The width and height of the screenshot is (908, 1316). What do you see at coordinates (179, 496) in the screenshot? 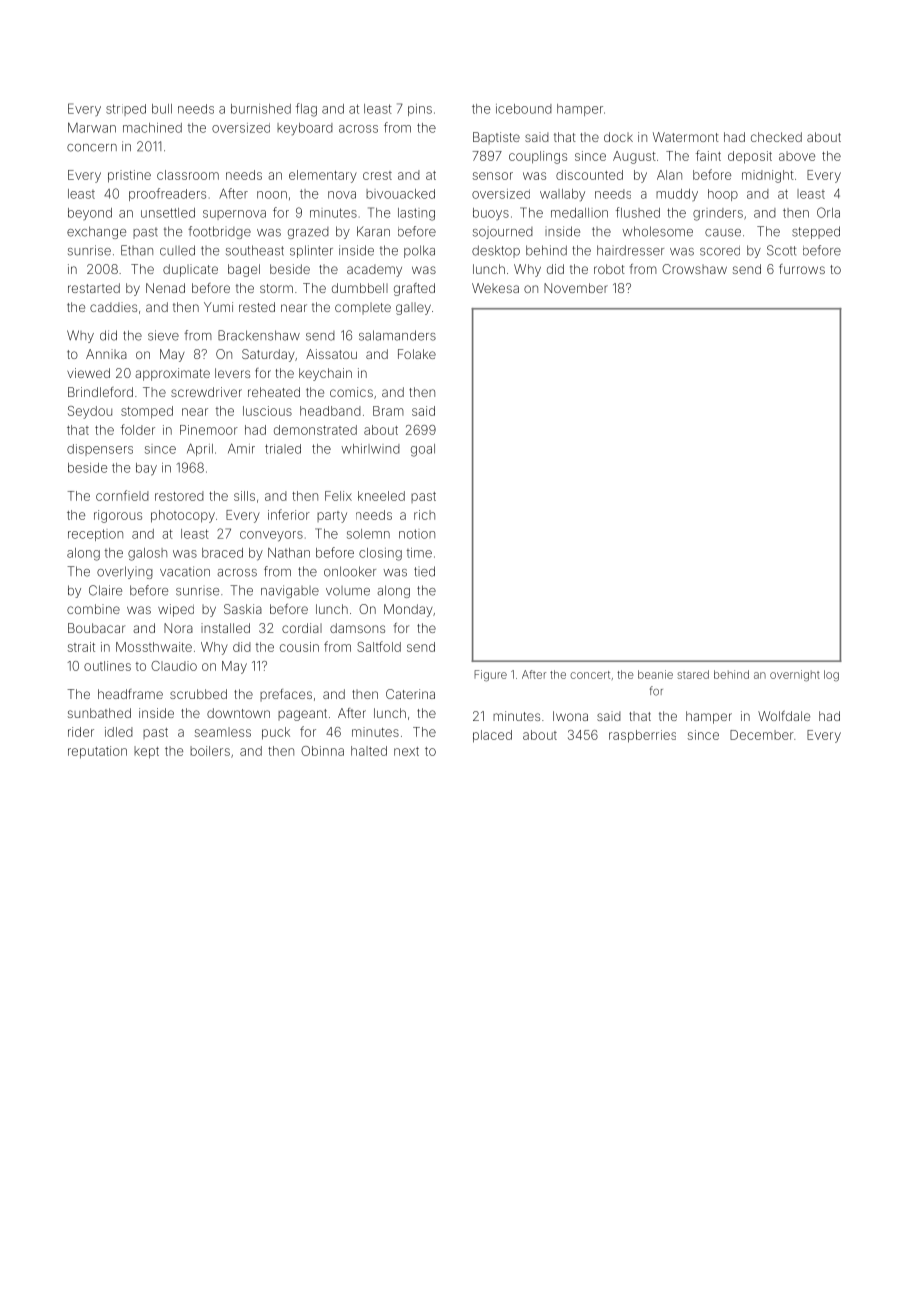
I see `restored` at bounding box center [179, 496].
